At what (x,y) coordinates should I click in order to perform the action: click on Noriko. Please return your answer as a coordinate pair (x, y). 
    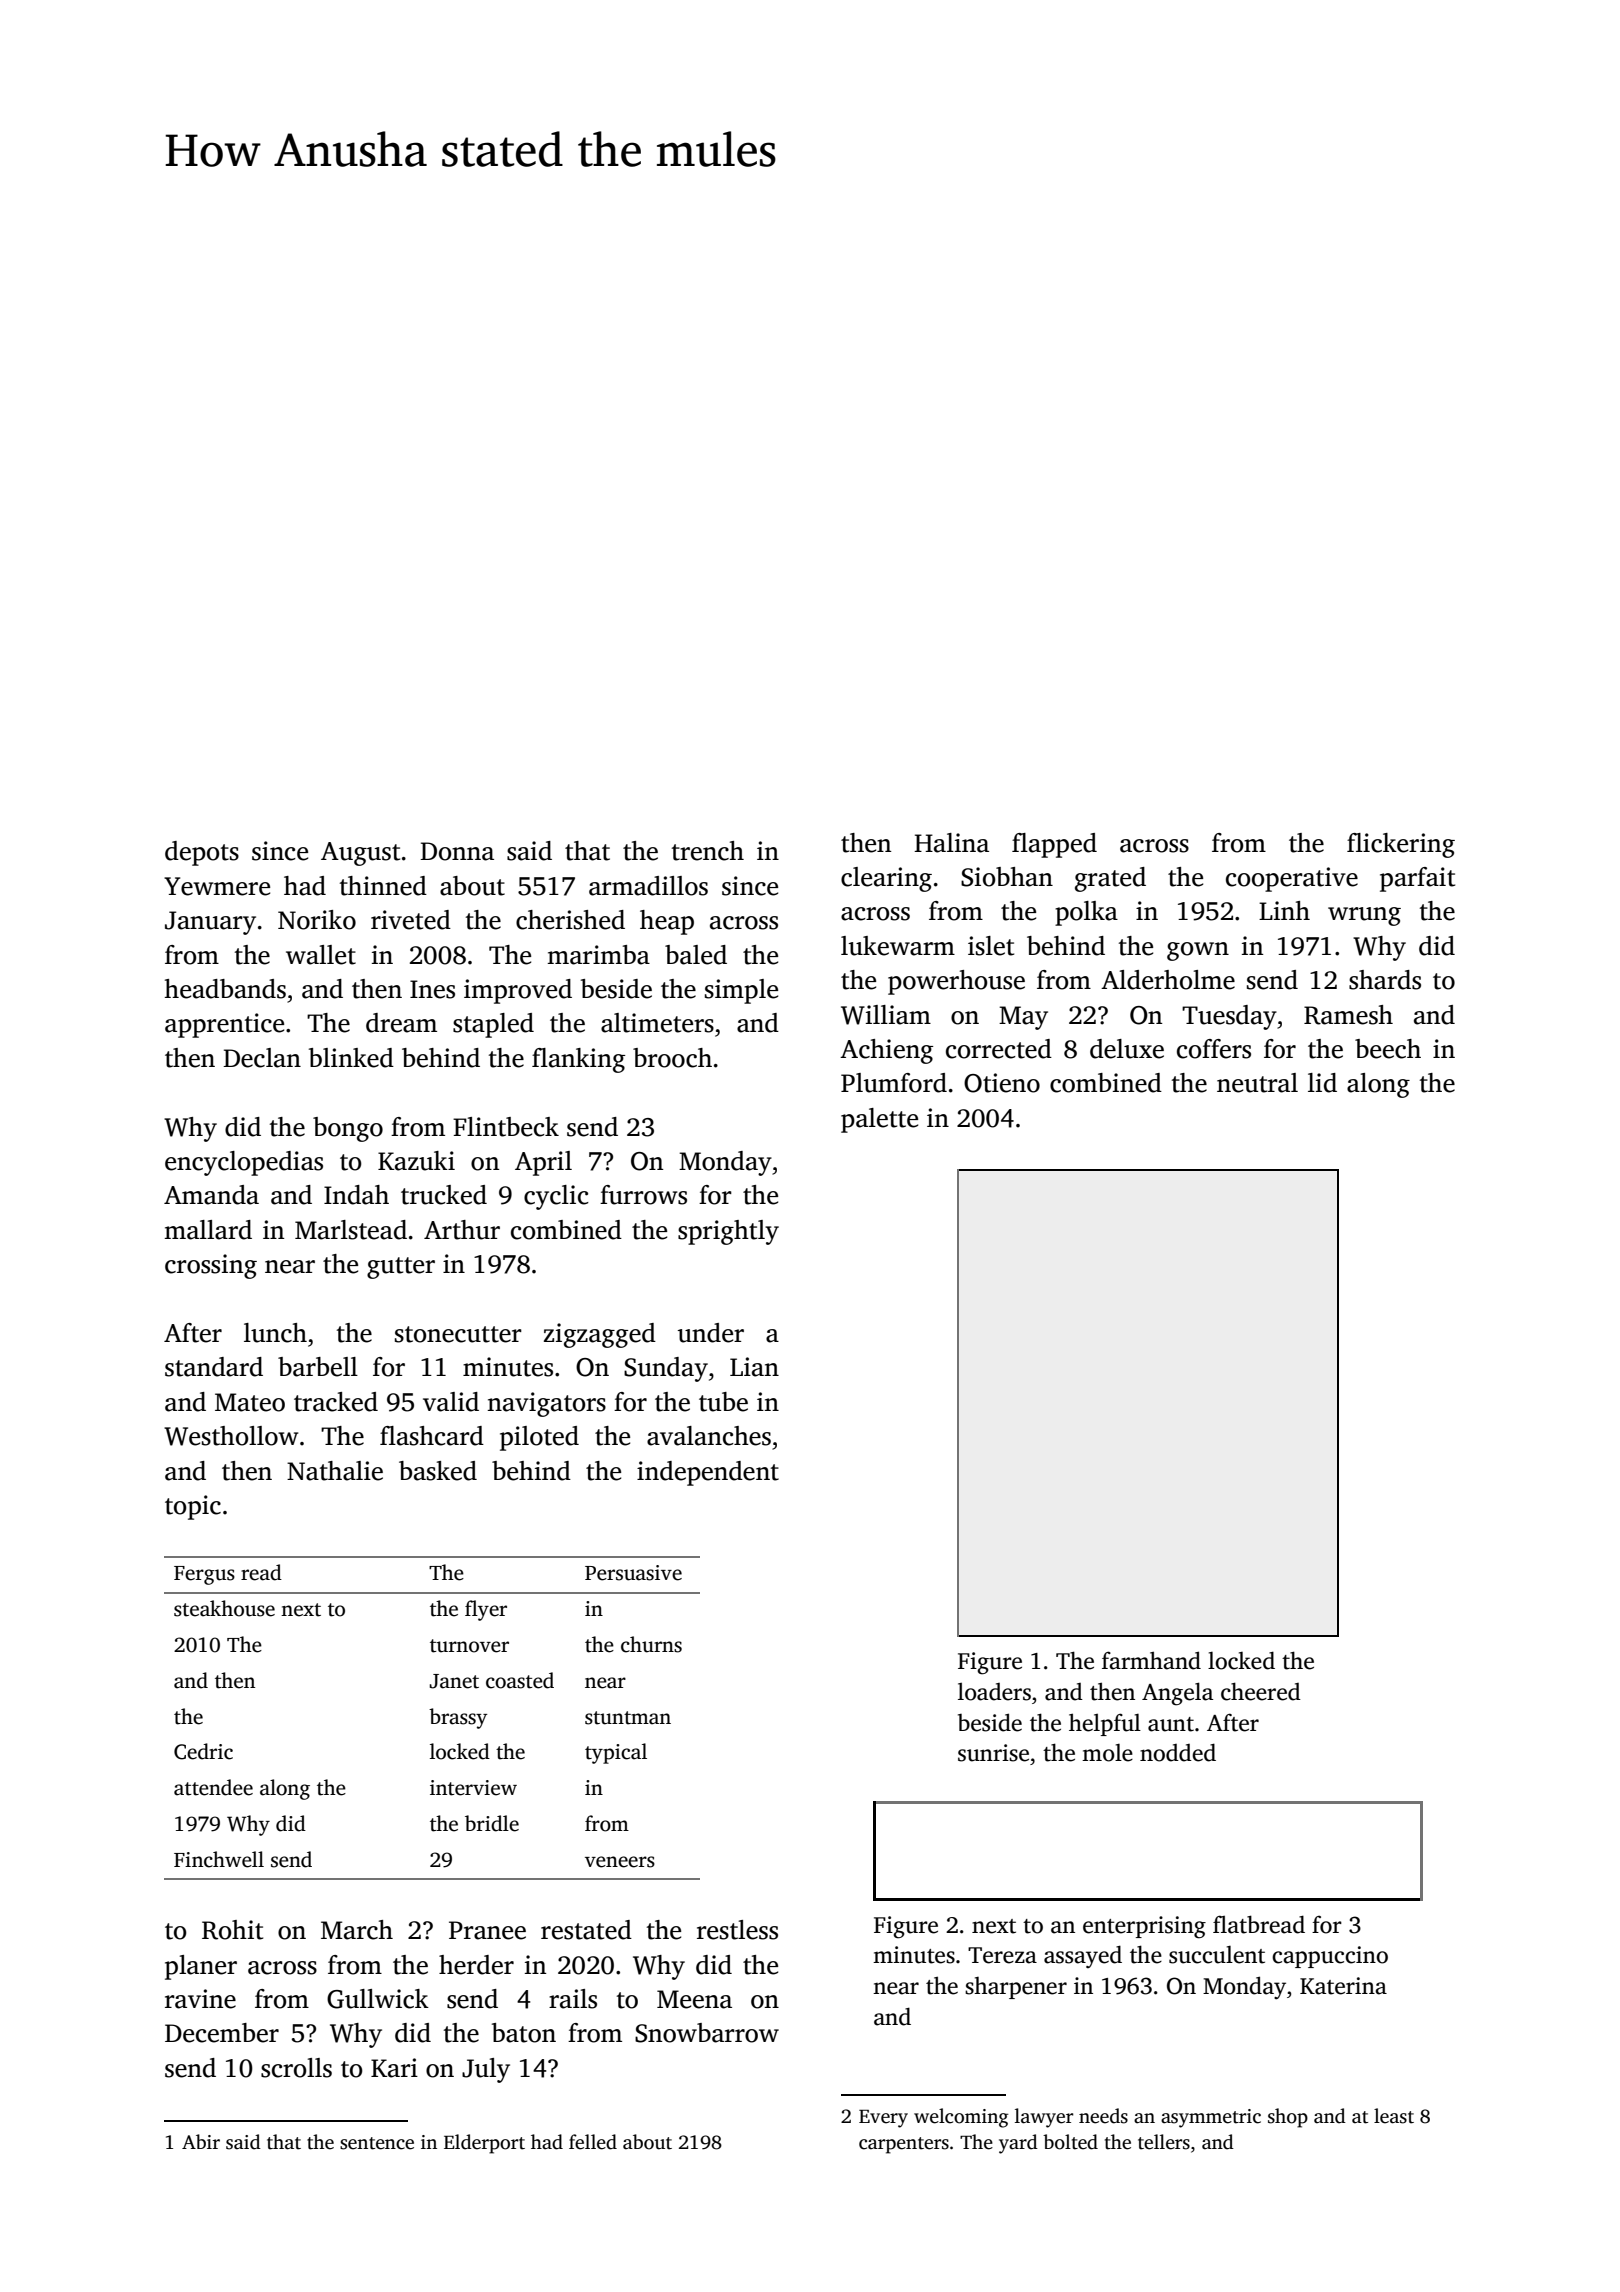
    Looking at the image, I should click on (317, 920).
